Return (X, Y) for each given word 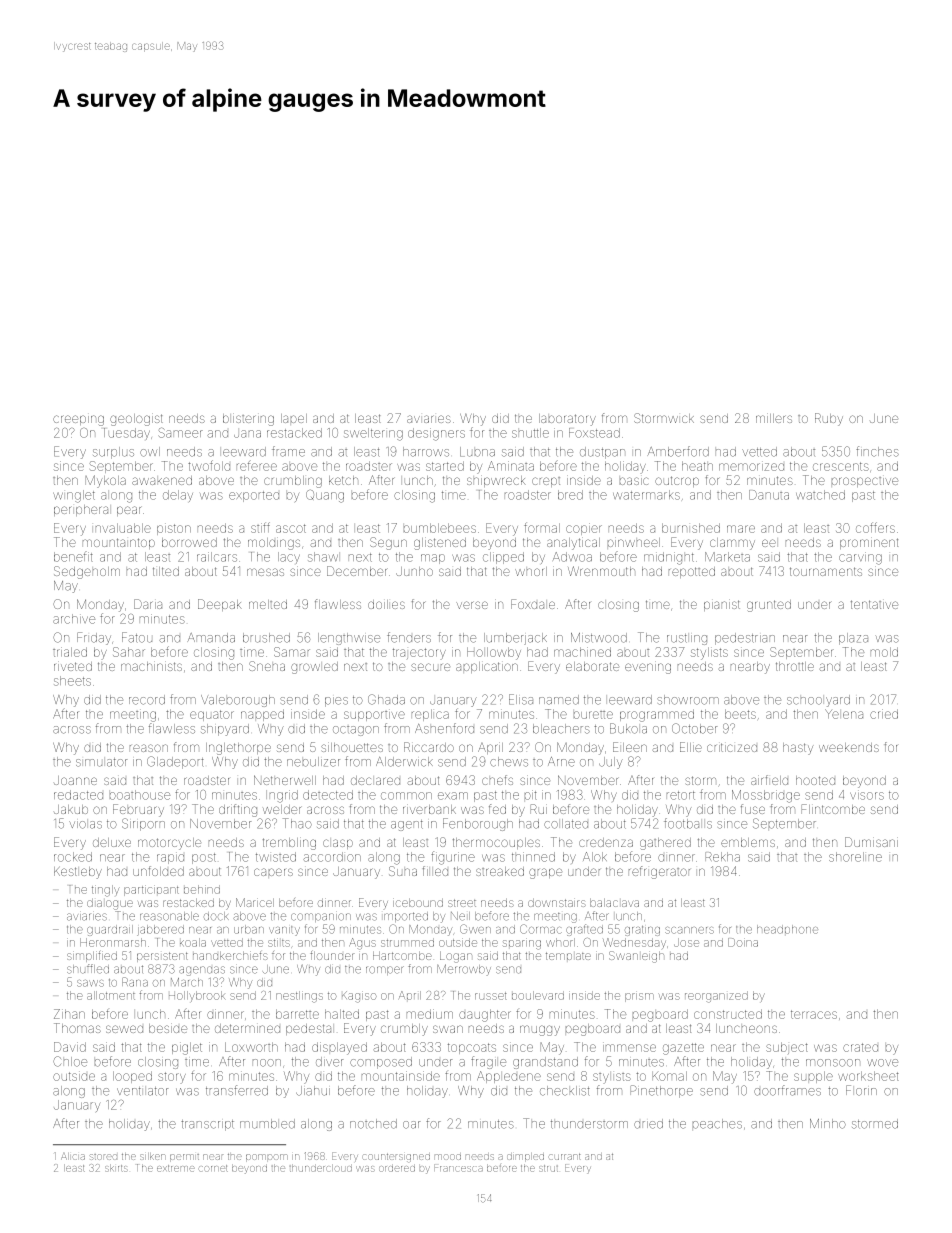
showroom (688, 700)
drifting (238, 810)
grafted (584, 930)
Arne (561, 762)
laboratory (567, 420)
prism (639, 997)
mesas (265, 572)
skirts (116, 1168)
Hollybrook (197, 996)
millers (774, 418)
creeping (78, 420)
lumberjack (515, 639)
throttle (795, 666)
